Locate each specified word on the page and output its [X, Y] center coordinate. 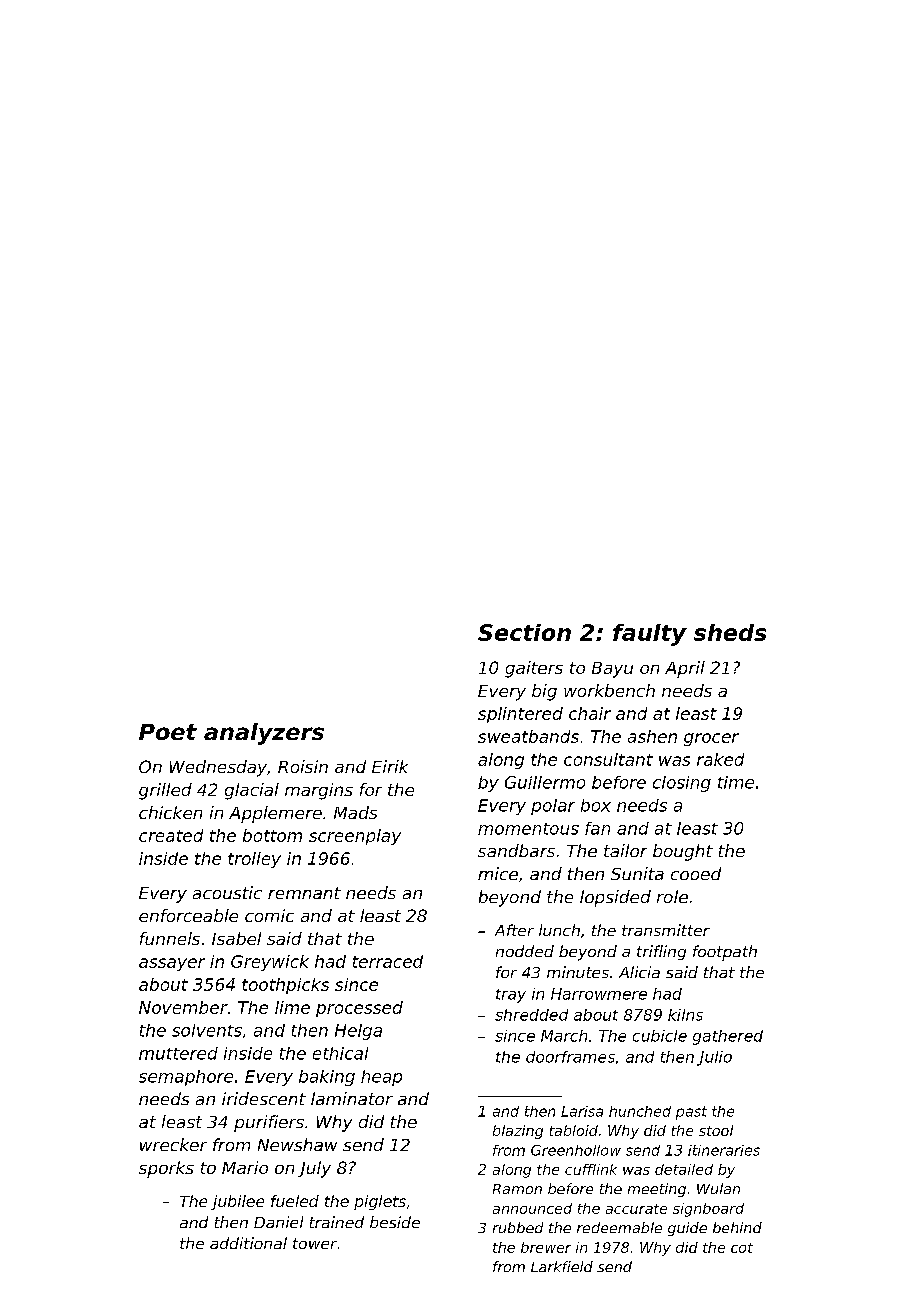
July [314, 1169]
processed [359, 1009]
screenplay [355, 837]
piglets [380, 1202]
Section [524, 632]
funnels [170, 938]
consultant [608, 759]
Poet [168, 732]
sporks [166, 1169]
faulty [650, 635]
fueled [295, 1201]
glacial [252, 791]
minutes [578, 972]
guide [687, 1229]
